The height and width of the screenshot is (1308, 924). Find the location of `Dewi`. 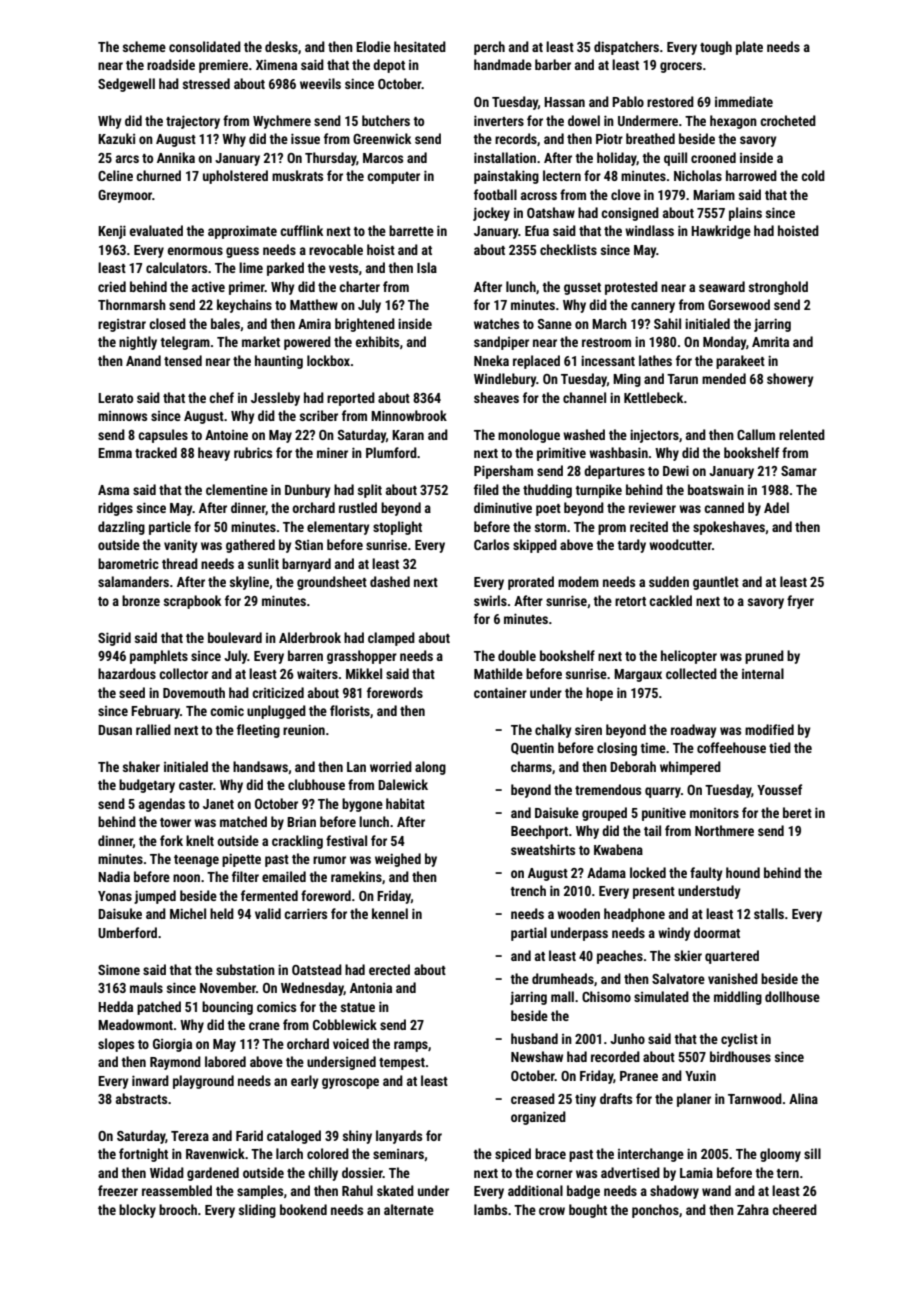

Dewi is located at coordinates (676, 470).
